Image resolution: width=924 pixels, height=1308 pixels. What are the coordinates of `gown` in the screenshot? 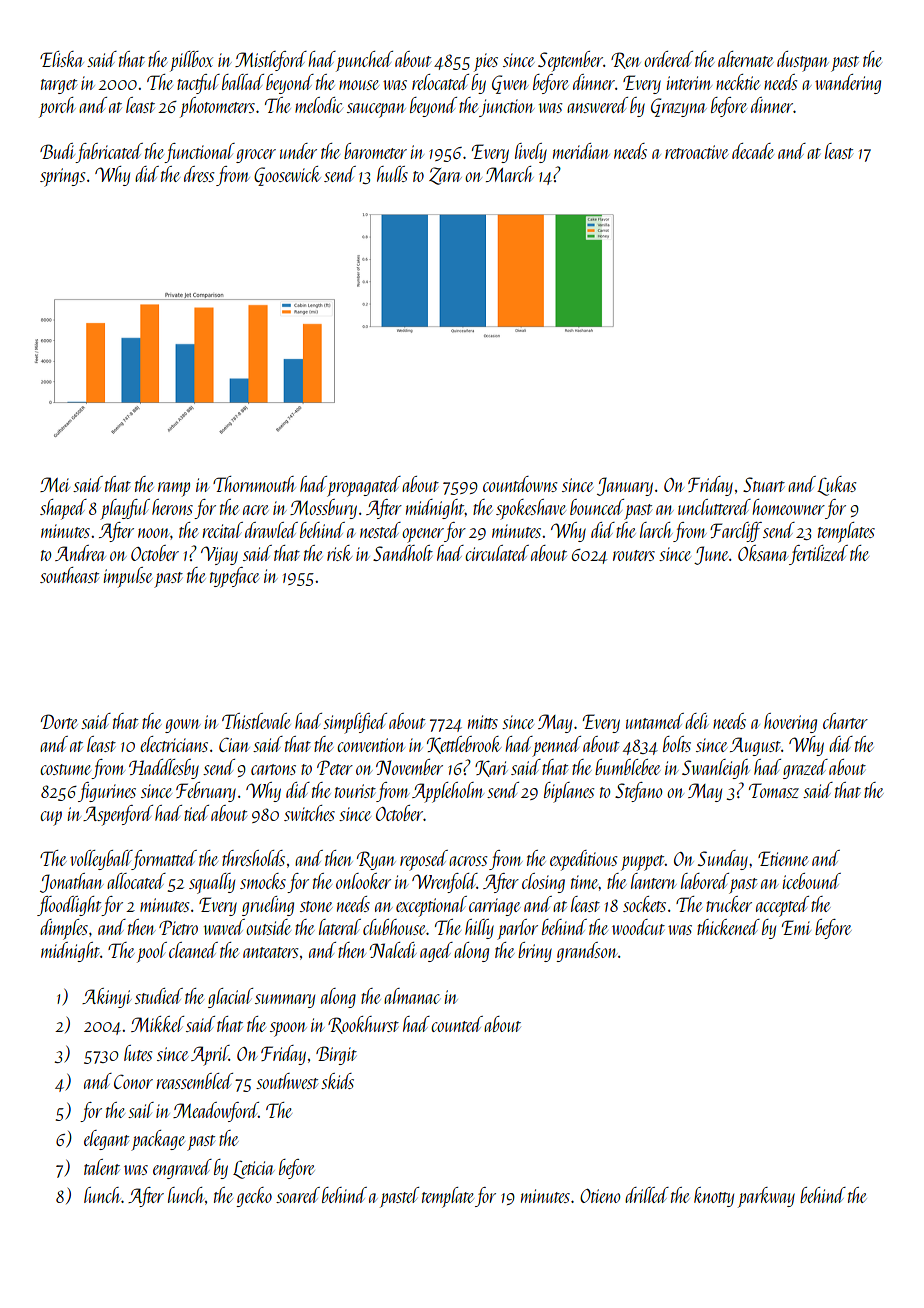 It's located at (183, 726).
